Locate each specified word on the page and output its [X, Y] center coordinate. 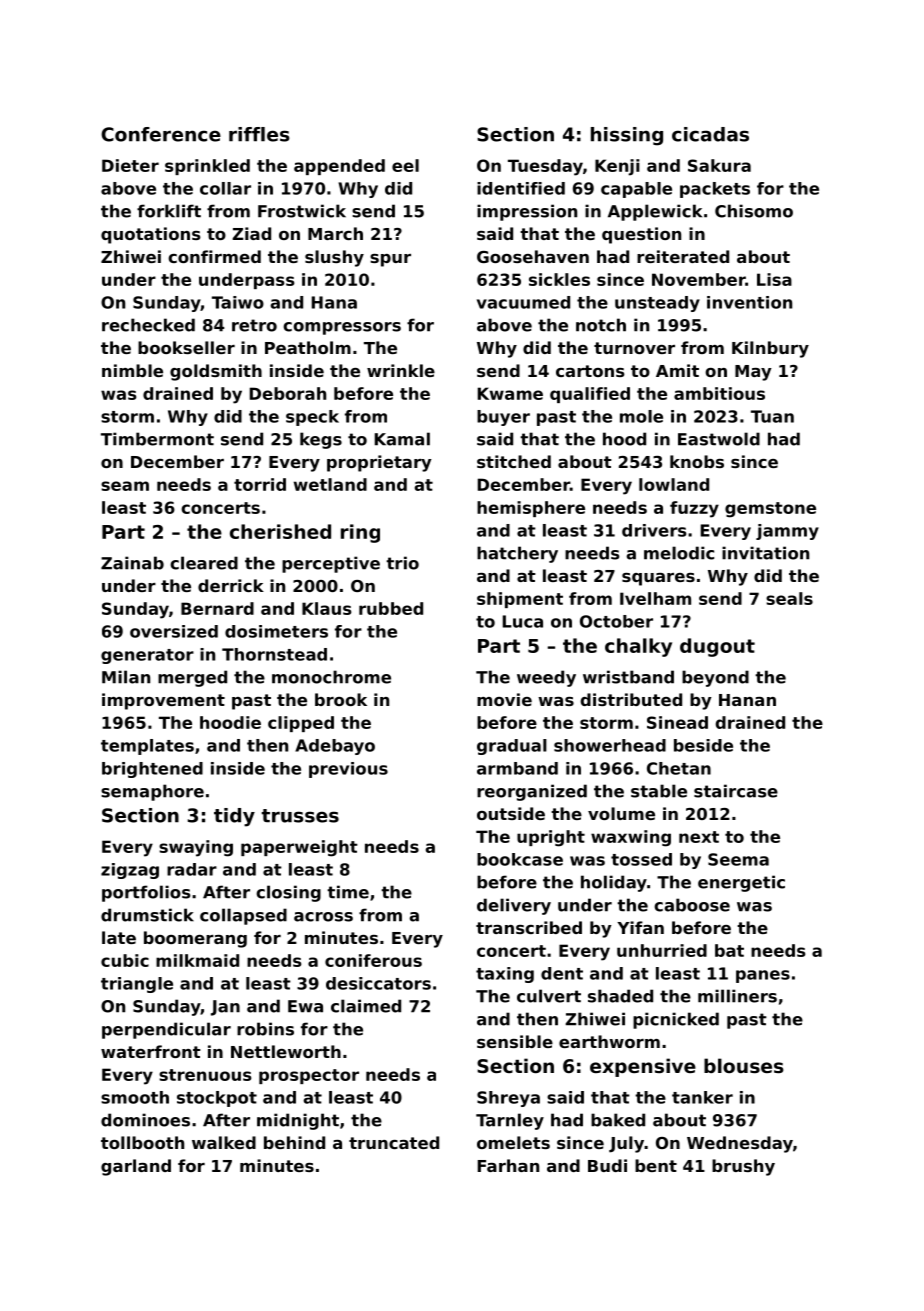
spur [390, 260]
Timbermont [157, 439]
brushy [743, 1167]
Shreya [508, 1099]
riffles [259, 134]
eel [405, 165]
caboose [692, 905]
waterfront [151, 1051]
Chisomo [754, 211]
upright [551, 838]
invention [749, 302]
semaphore [152, 792]
